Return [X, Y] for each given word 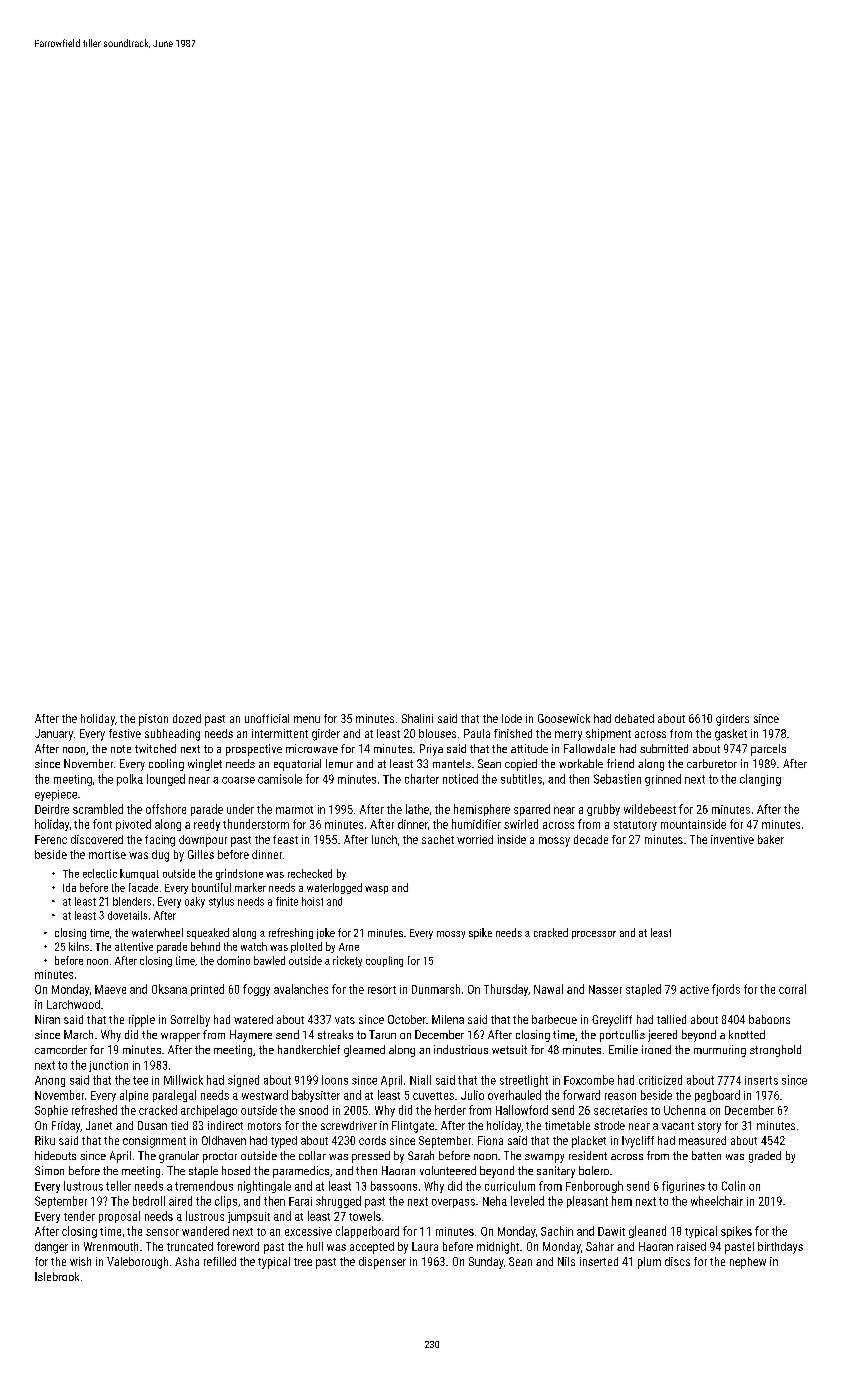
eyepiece [56, 795]
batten [706, 1155]
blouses [437, 733]
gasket [731, 735]
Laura [425, 1246]
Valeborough [137, 1263]
